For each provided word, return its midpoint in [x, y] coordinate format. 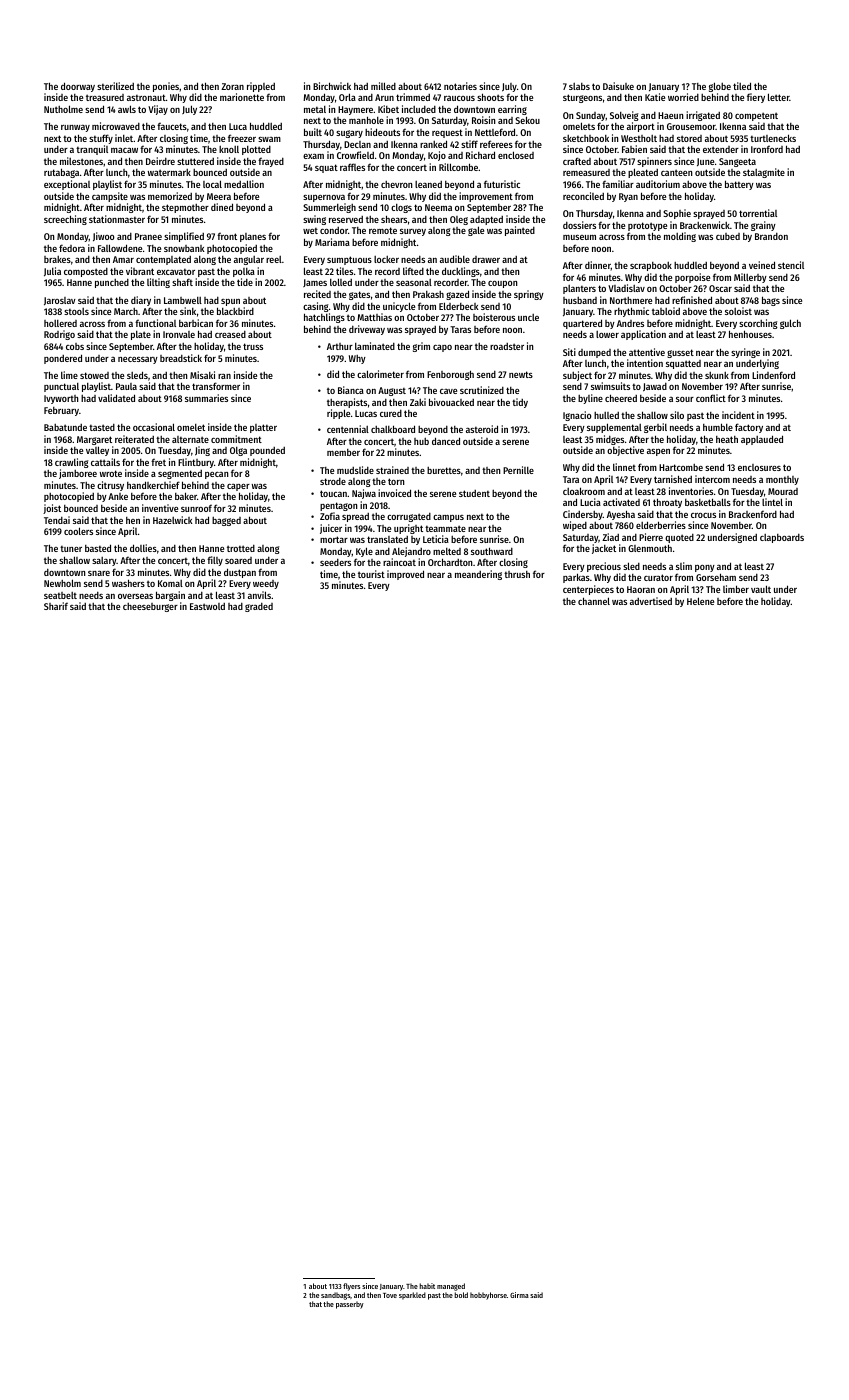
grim [421, 347]
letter [779, 97]
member [343, 452]
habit [427, 1286]
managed [451, 1287]
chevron [397, 184]
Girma [519, 1295]
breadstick [181, 358]
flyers [351, 1287]
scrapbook [651, 266]
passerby [350, 1305]
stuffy [101, 139]
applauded [762, 440]
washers [128, 583]
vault [761, 589]
